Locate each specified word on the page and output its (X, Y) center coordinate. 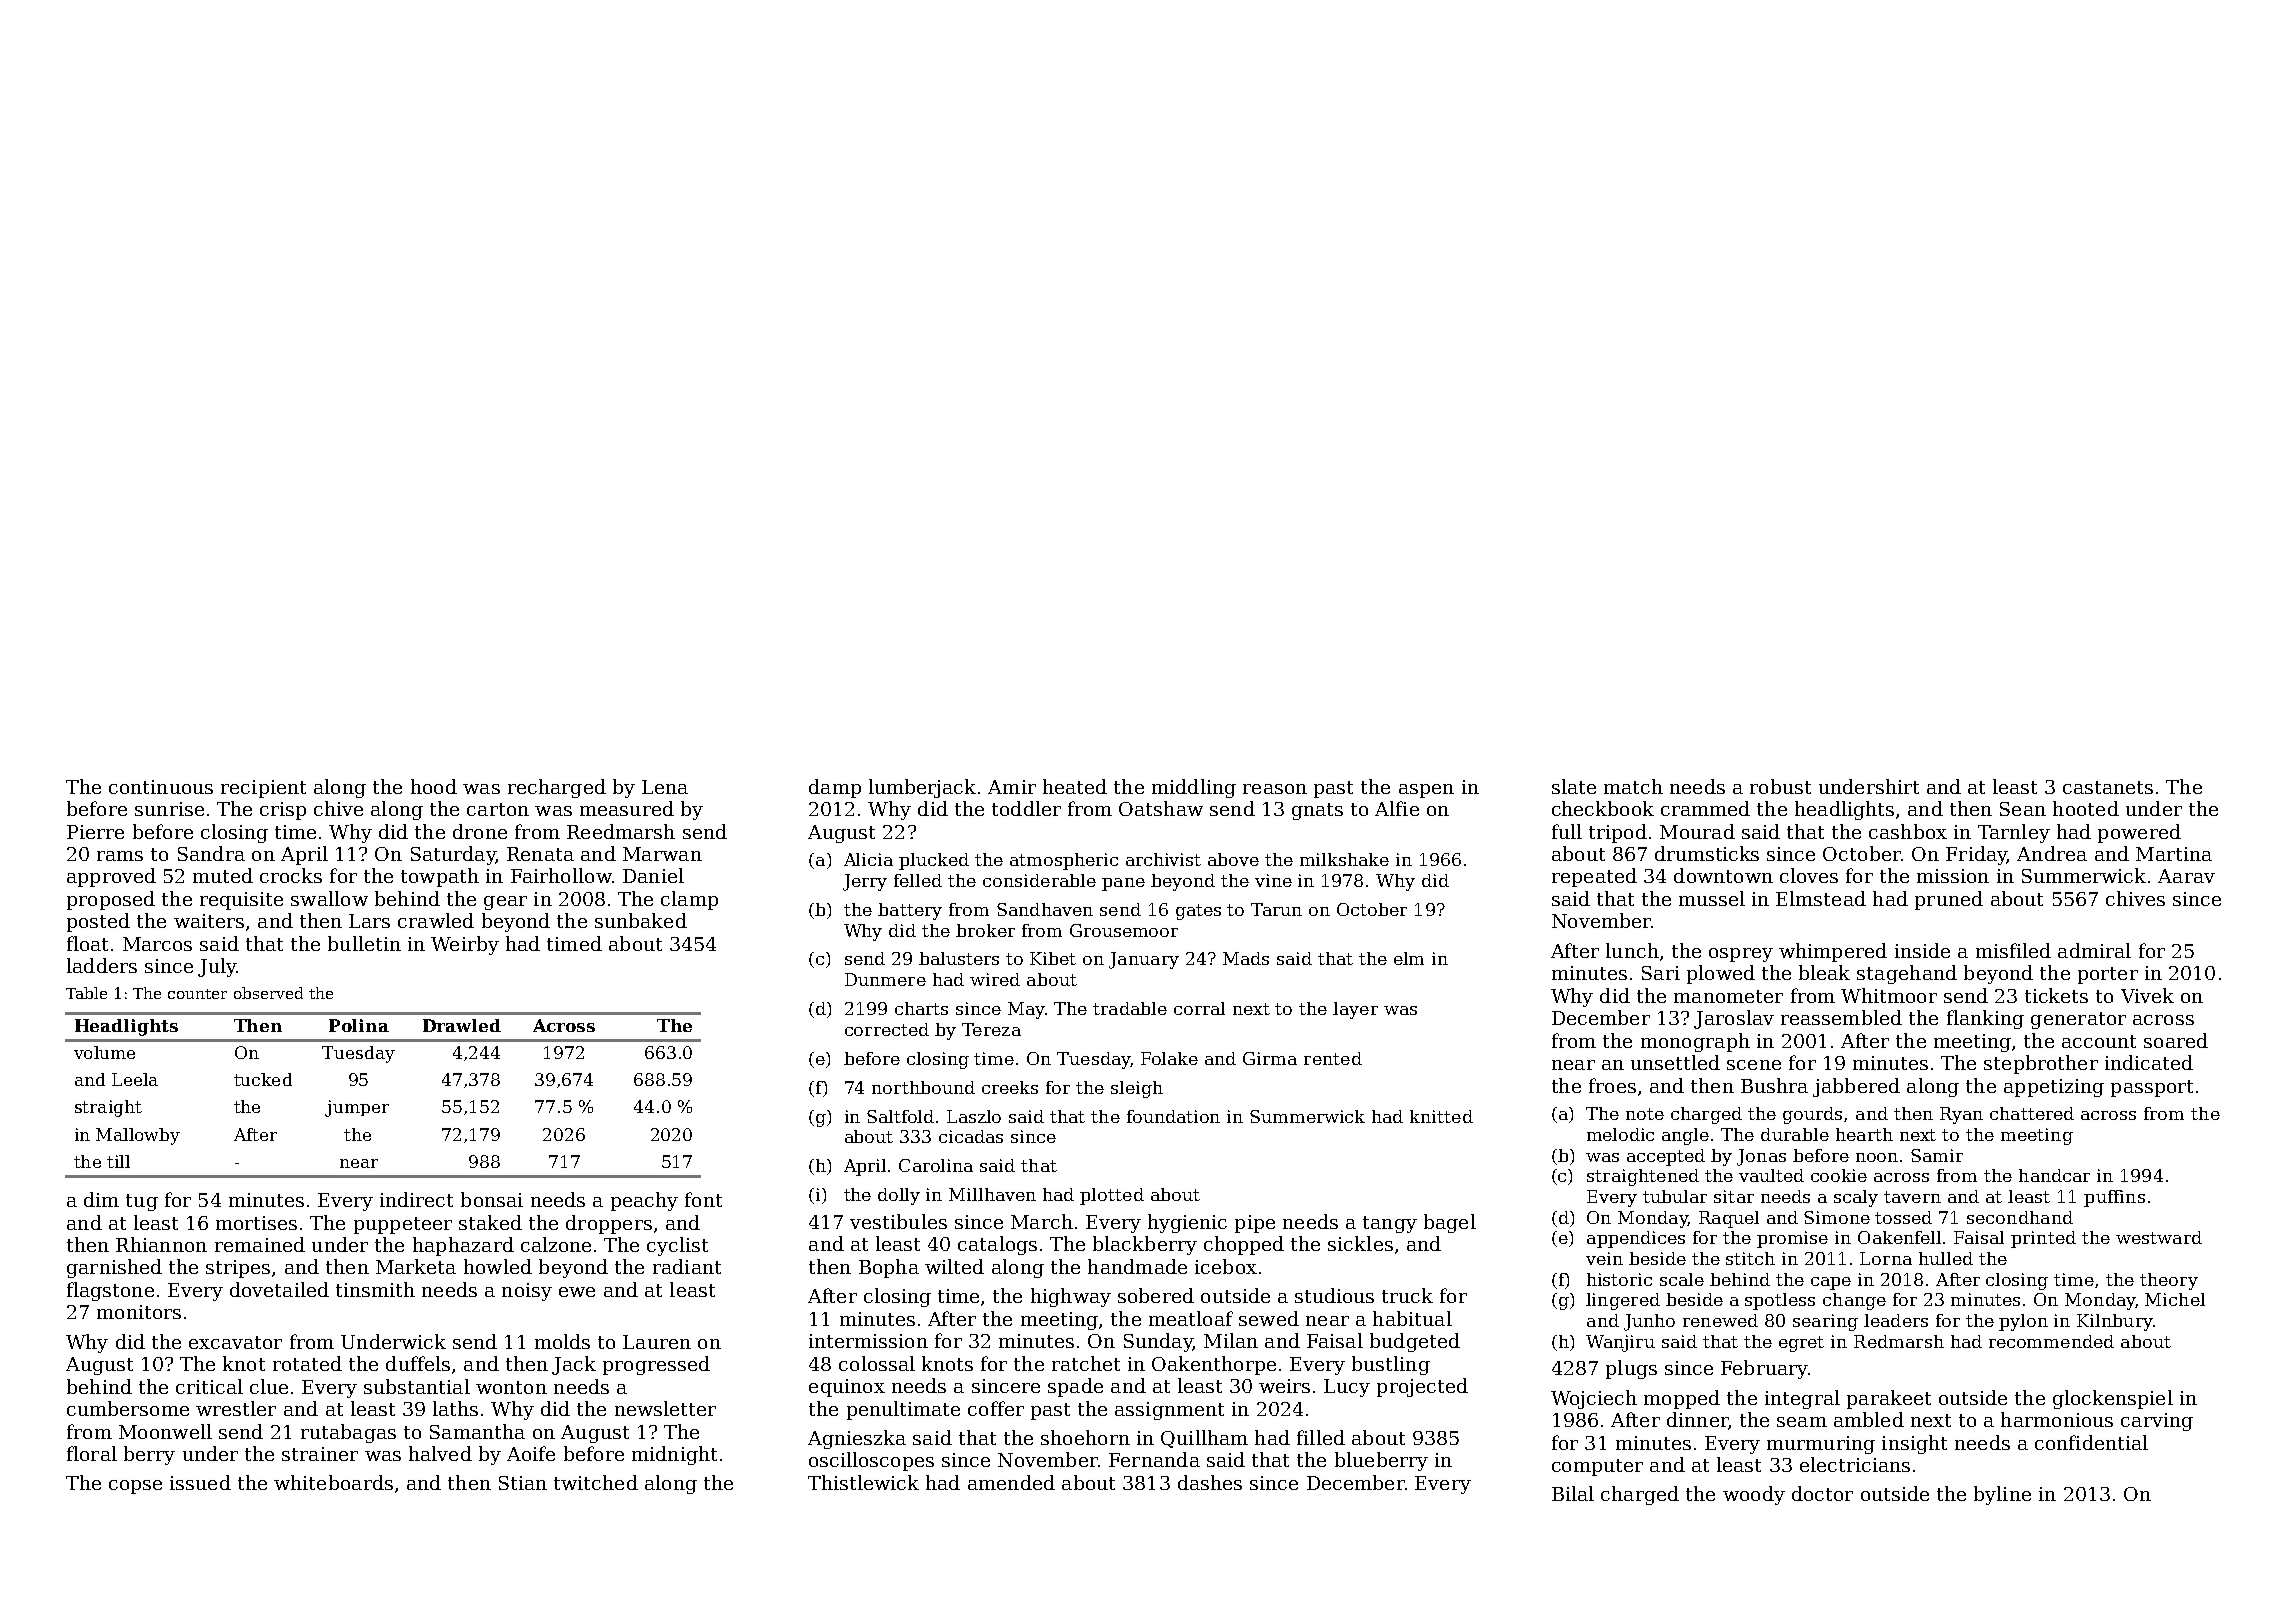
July (217, 967)
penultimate (903, 1410)
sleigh (1137, 1089)
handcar (2054, 1175)
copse (135, 1487)
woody (1754, 1495)
